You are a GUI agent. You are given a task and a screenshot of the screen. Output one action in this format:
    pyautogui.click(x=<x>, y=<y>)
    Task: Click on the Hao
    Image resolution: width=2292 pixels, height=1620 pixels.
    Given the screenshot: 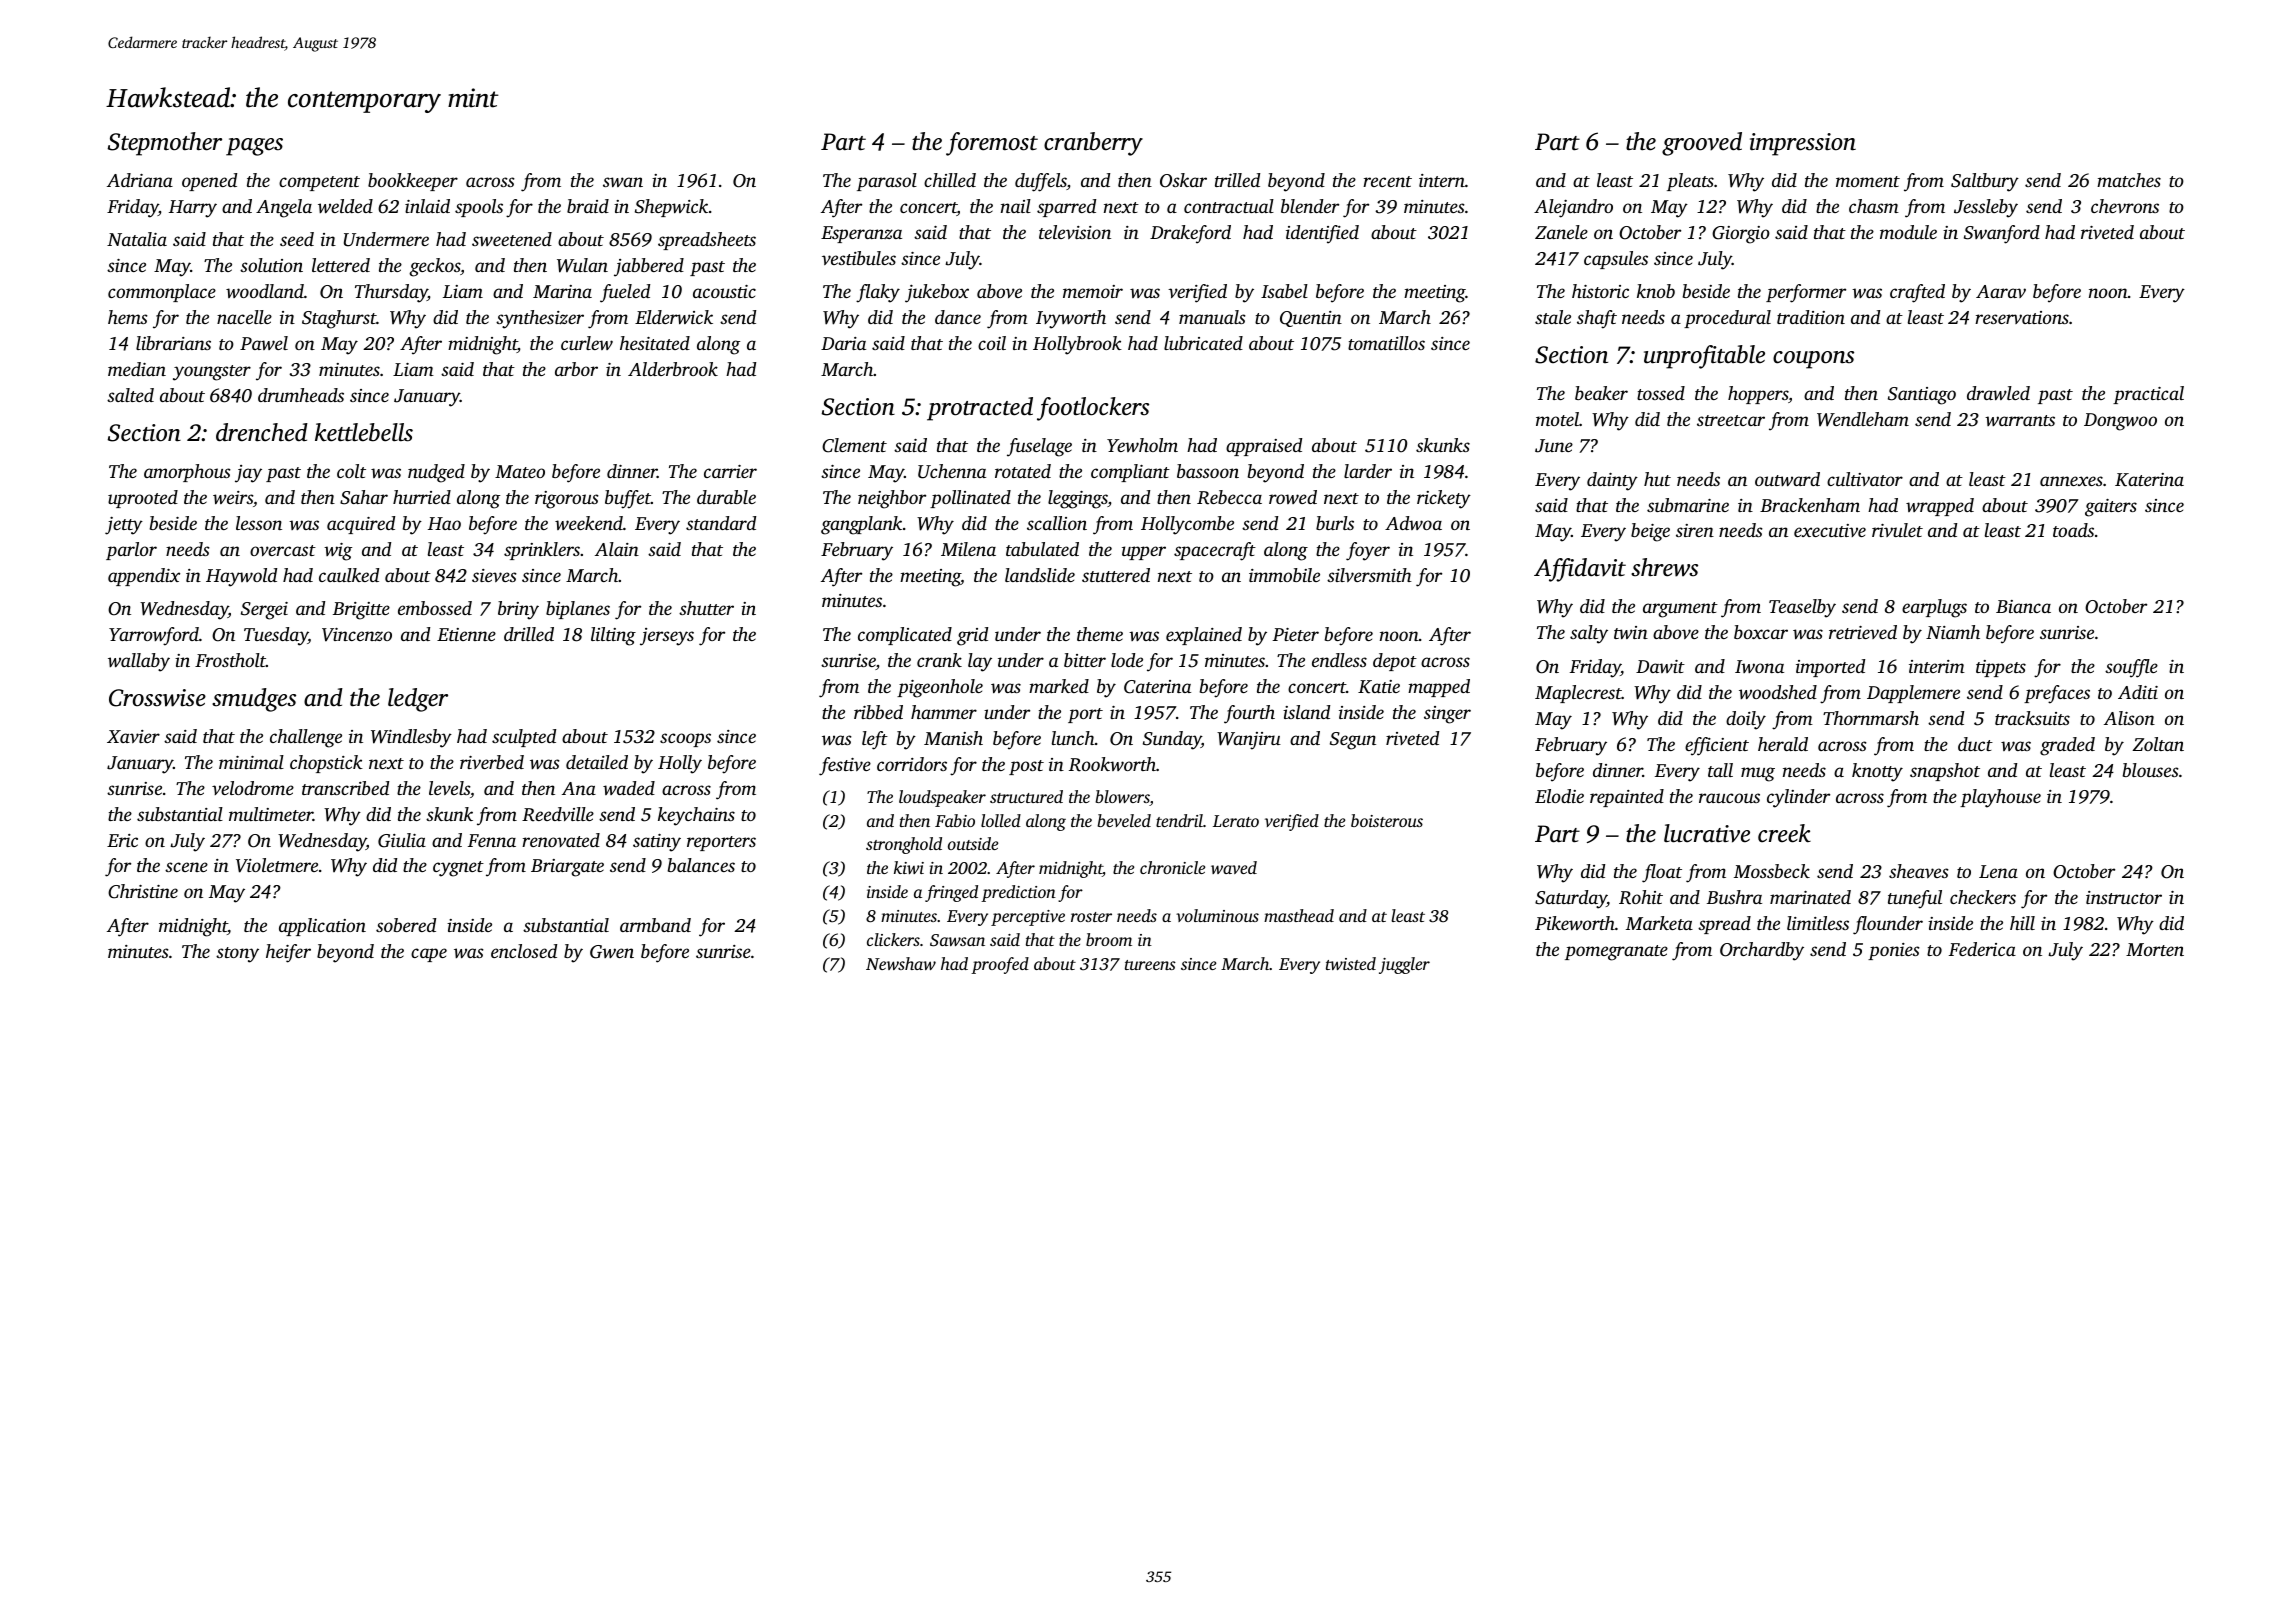 What is the action you would take?
    pyautogui.click(x=444, y=523)
